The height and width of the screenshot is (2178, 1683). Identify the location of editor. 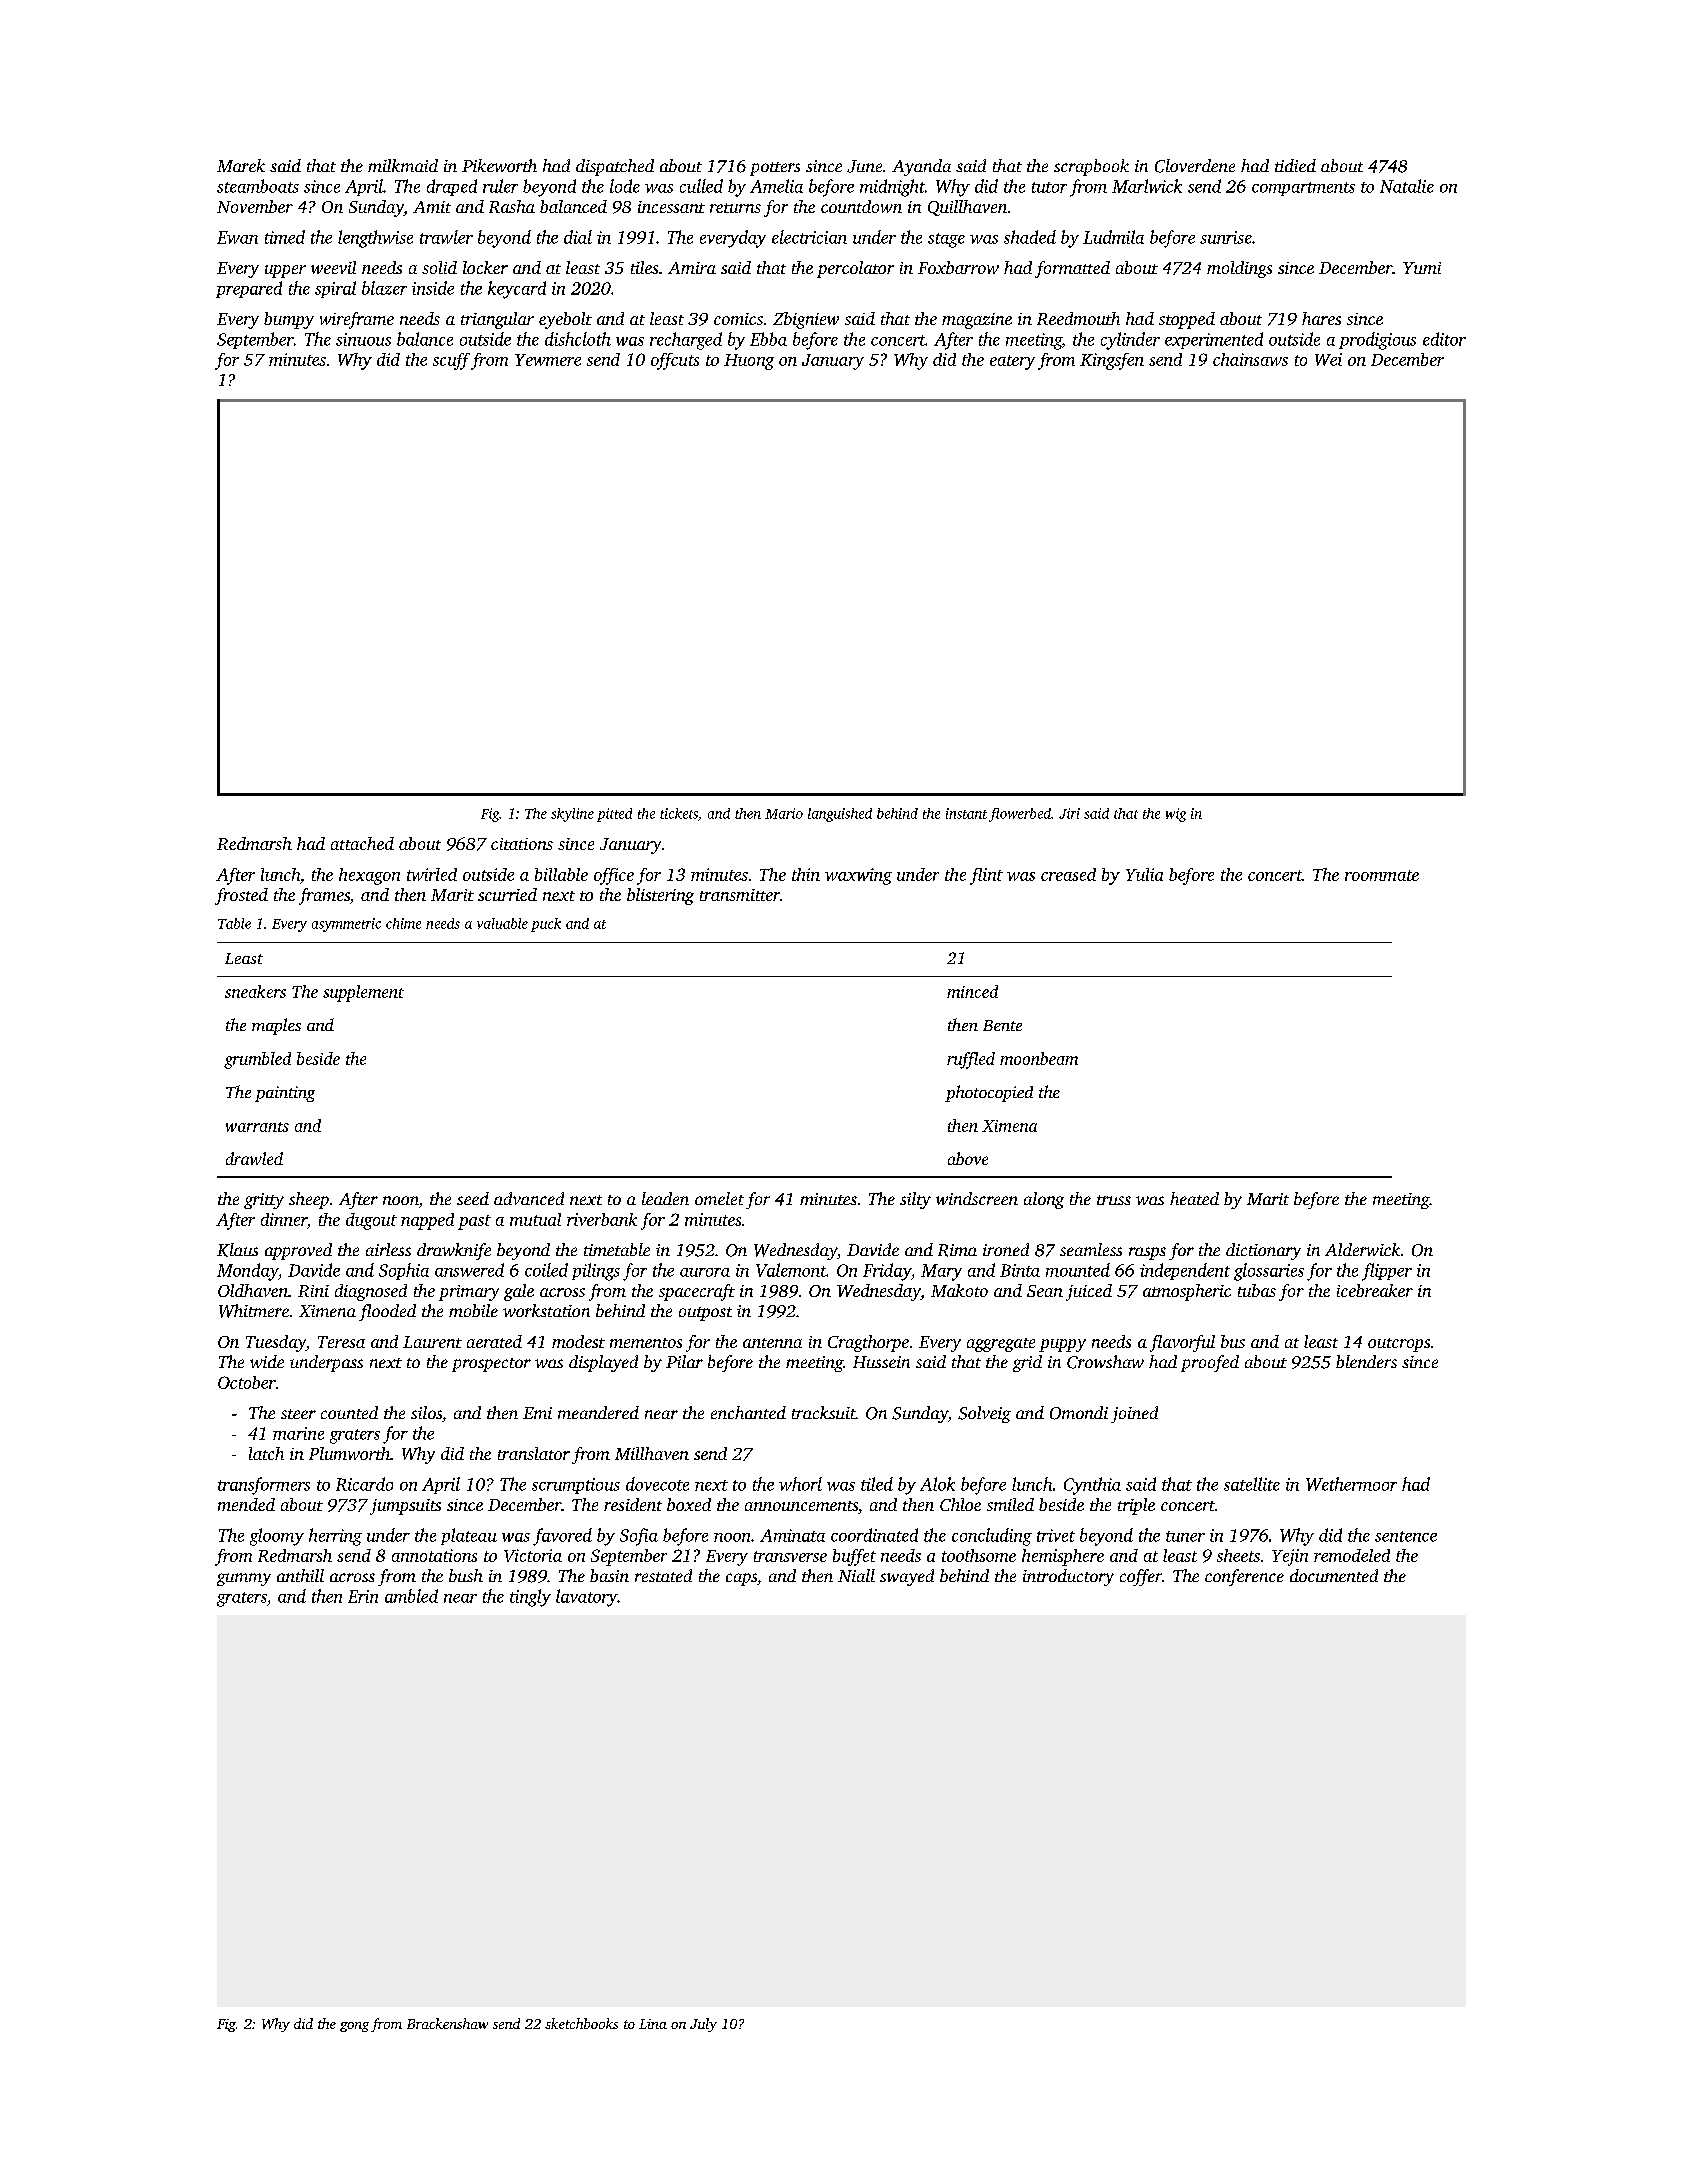
(1444, 339).
